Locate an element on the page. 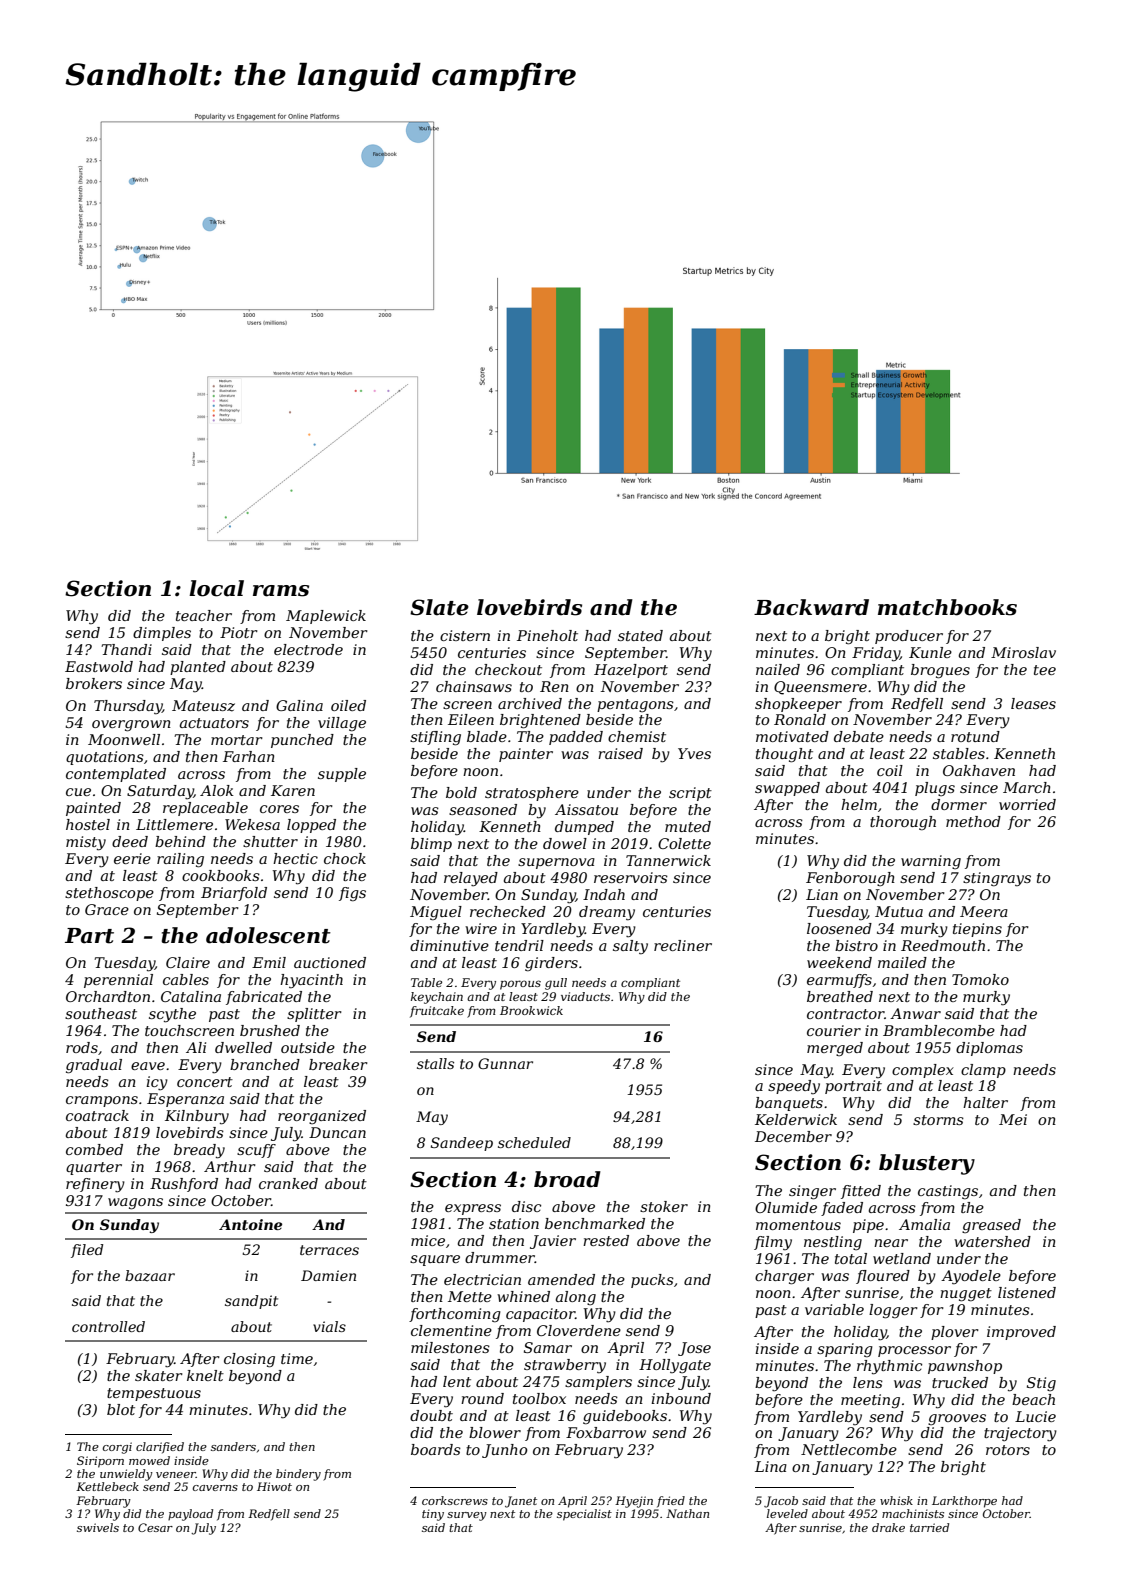  producer is located at coordinates (909, 637).
